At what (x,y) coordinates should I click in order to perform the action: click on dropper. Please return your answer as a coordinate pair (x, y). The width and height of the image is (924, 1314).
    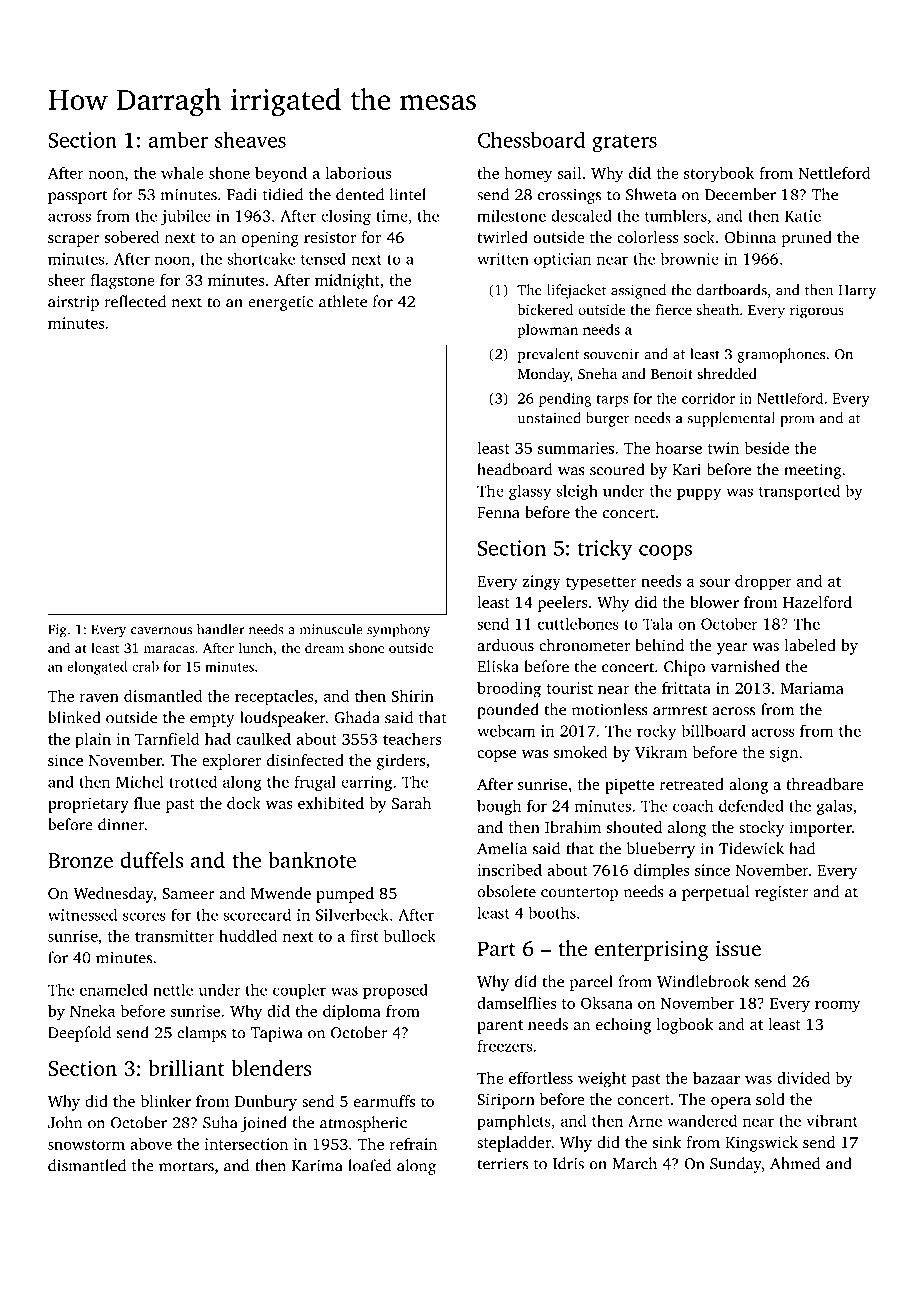
    Looking at the image, I should click on (763, 583).
